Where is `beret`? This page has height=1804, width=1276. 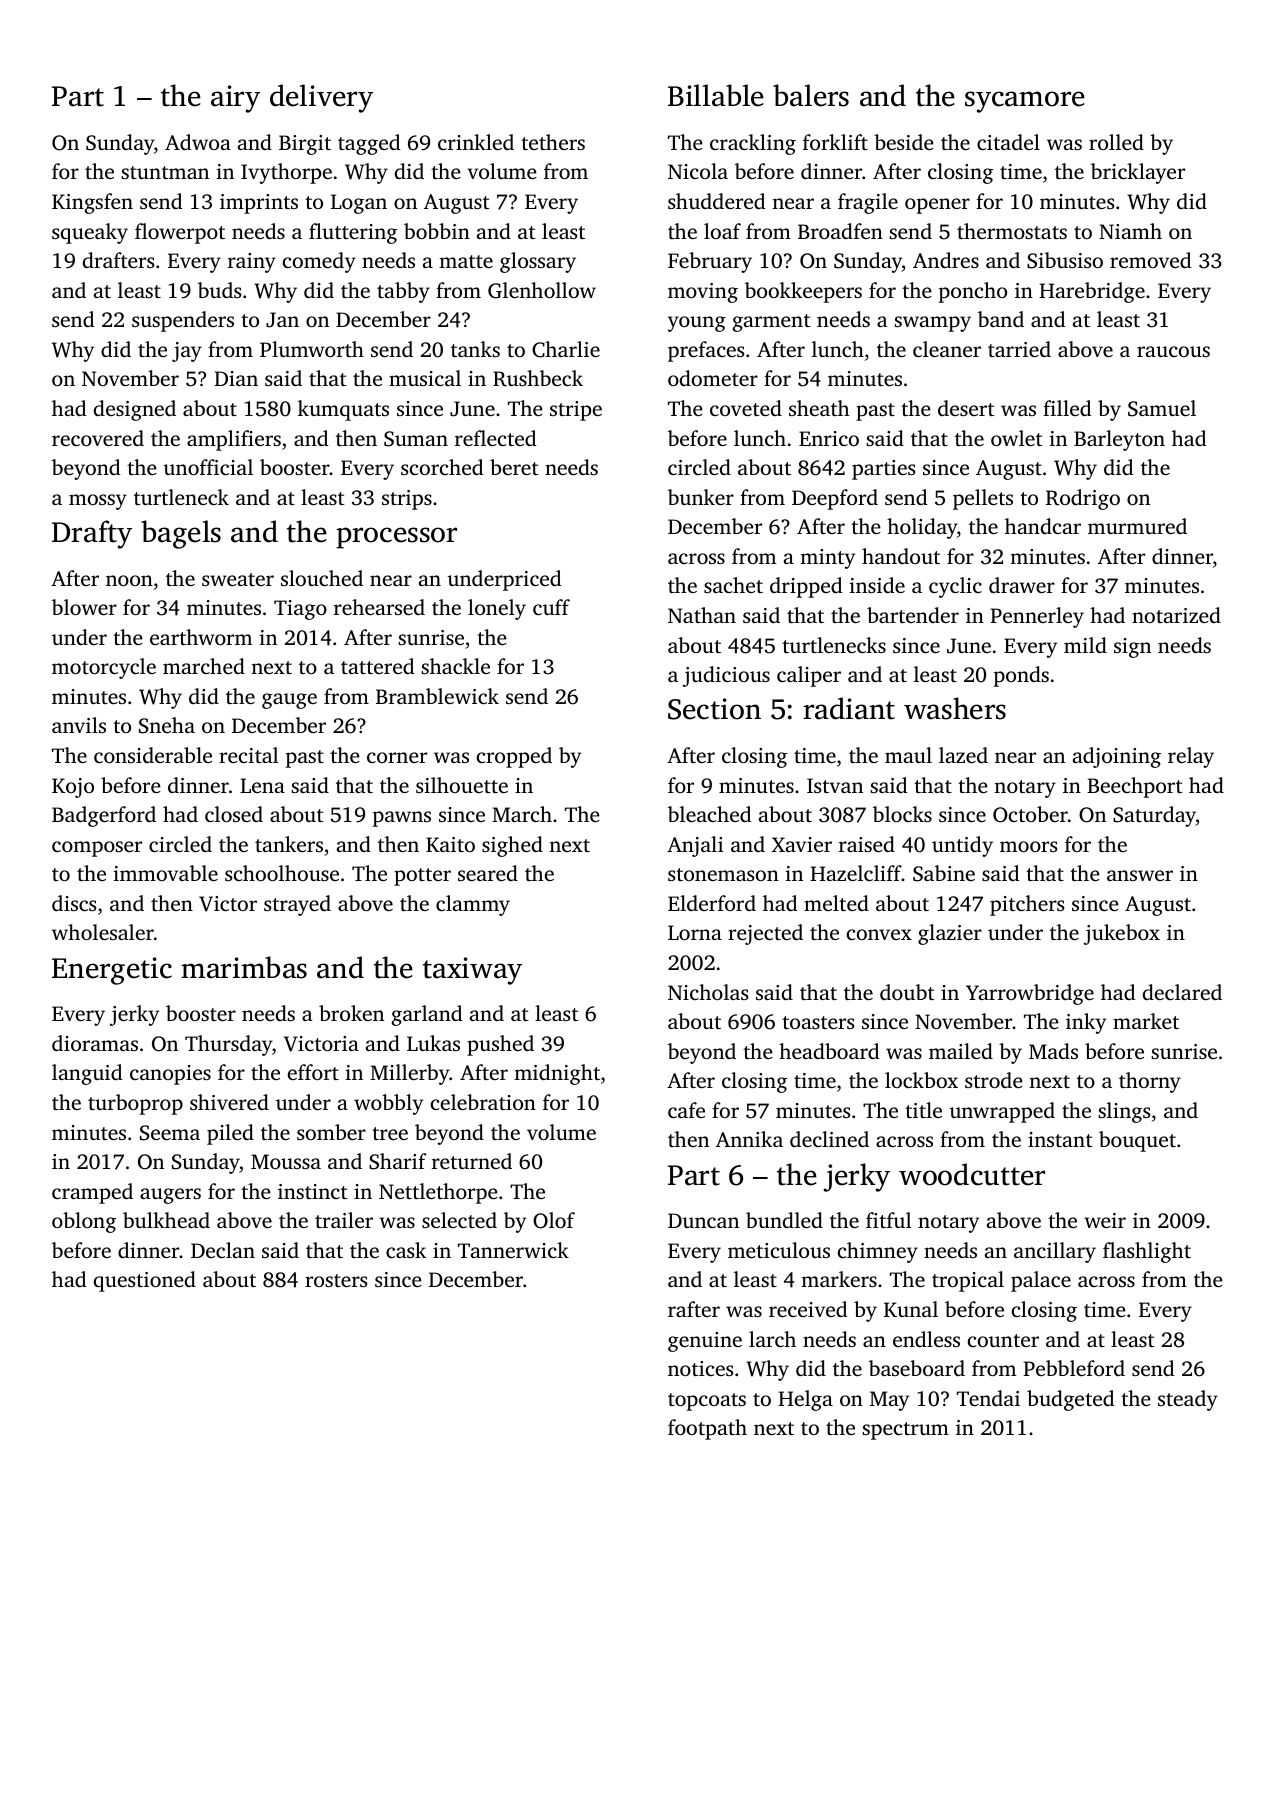 beret is located at coordinates (514, 467).
